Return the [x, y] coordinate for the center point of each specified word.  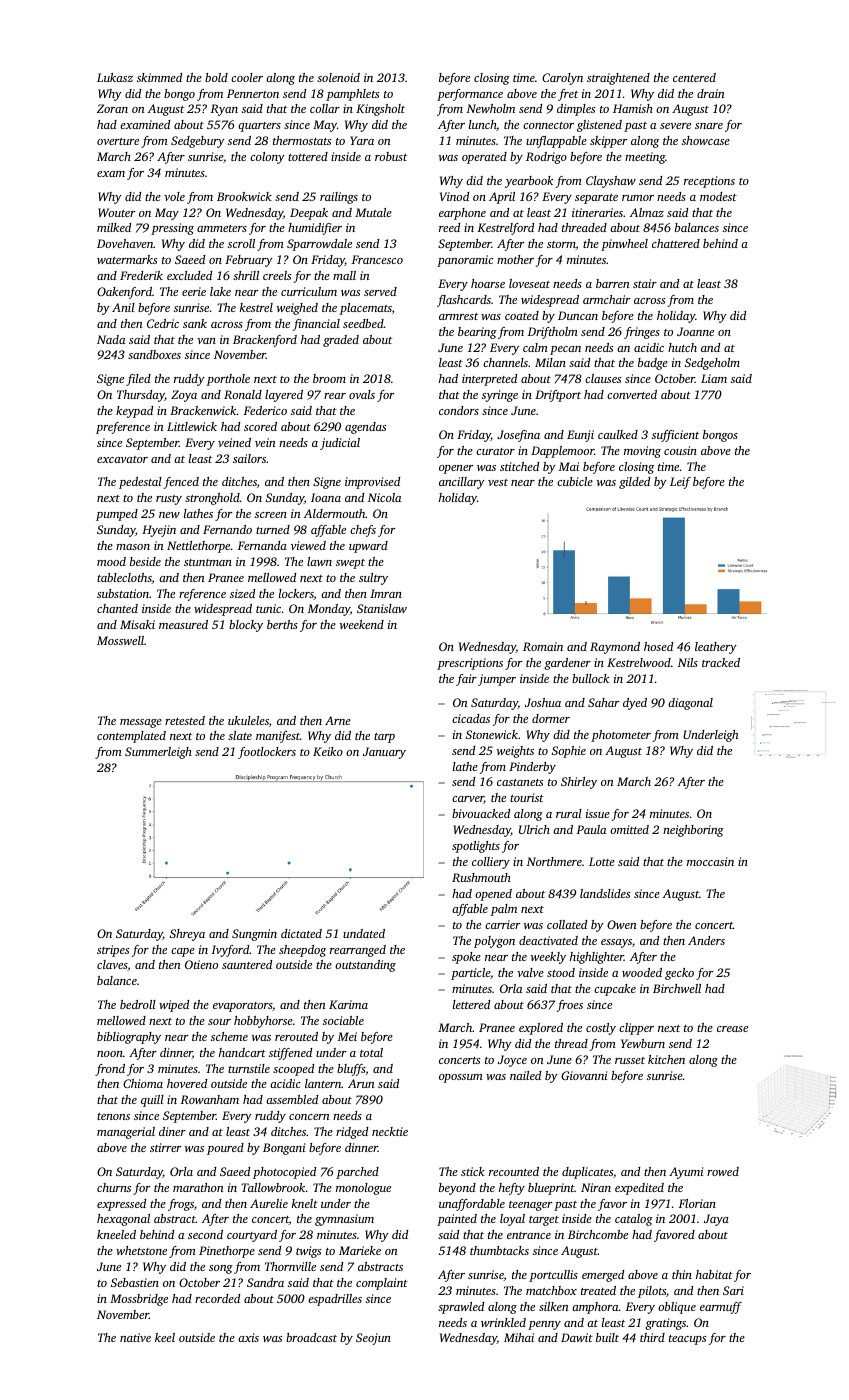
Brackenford [265, 341]
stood [561, 972]
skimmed [159, 77]
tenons [113, 1116]
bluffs [351, 1070]
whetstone [141, 1250]
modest [718, 196]
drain [711, 93]
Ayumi [686, 1173]
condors [459, 410]
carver [468, 800]
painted [457, 1220]
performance [470, 95]
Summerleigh [158, 753]
